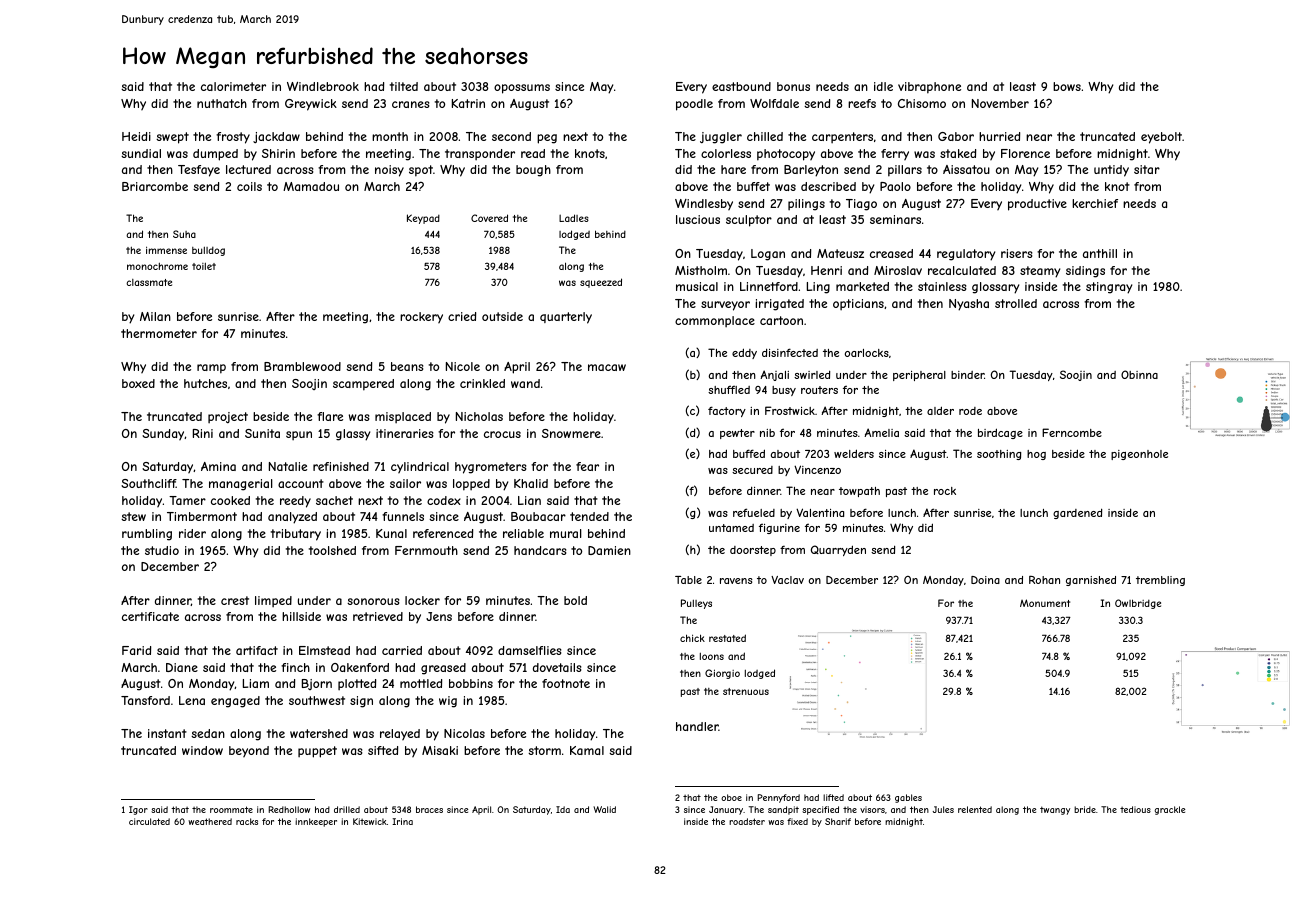  What do you see at coordinates (311, 186) in the image?
I see `Mamadou` at bounding box center [311, 186].
